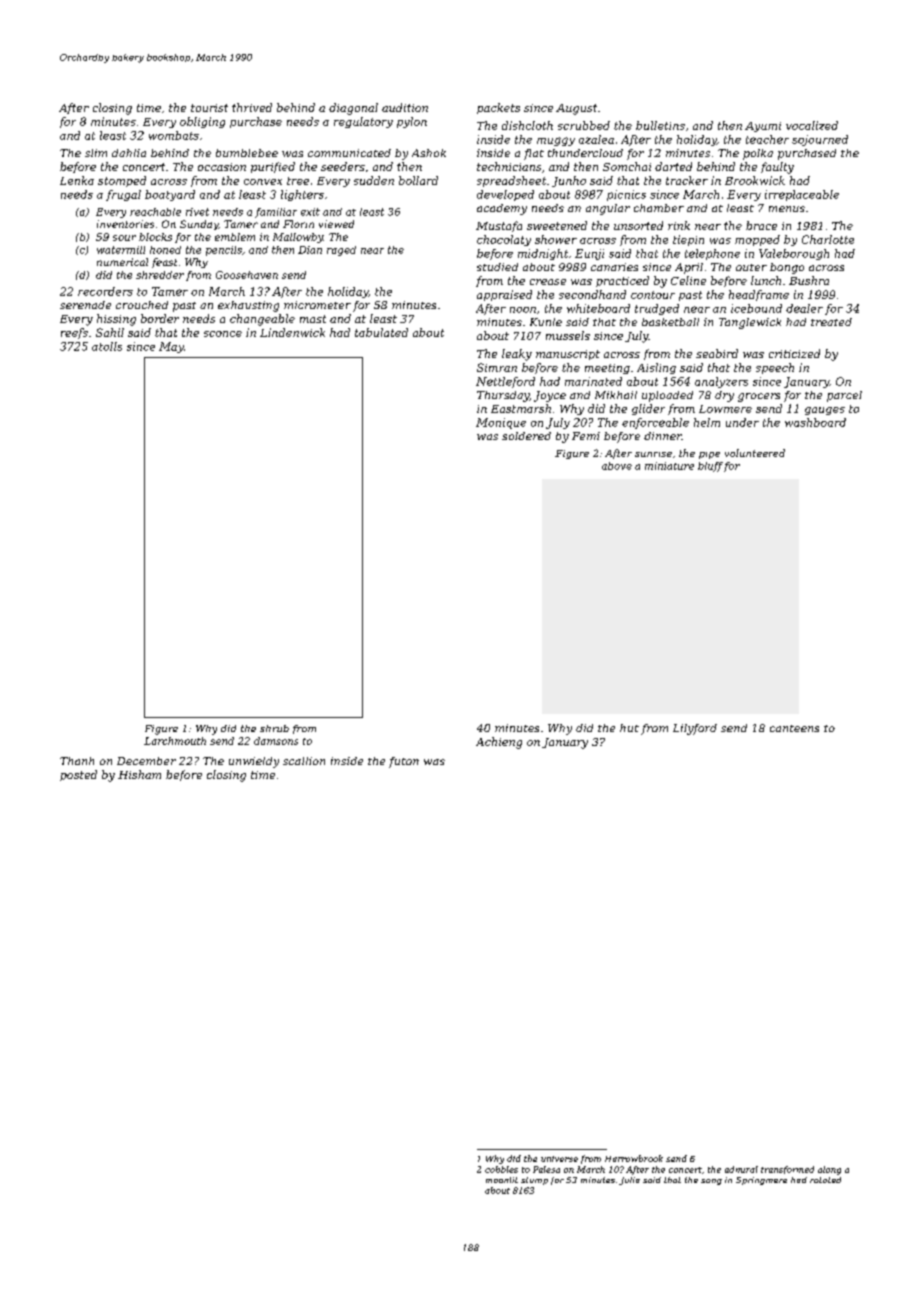  Describe the element at coordinates (209, 108) in the page. I see `tourist` at that location.
